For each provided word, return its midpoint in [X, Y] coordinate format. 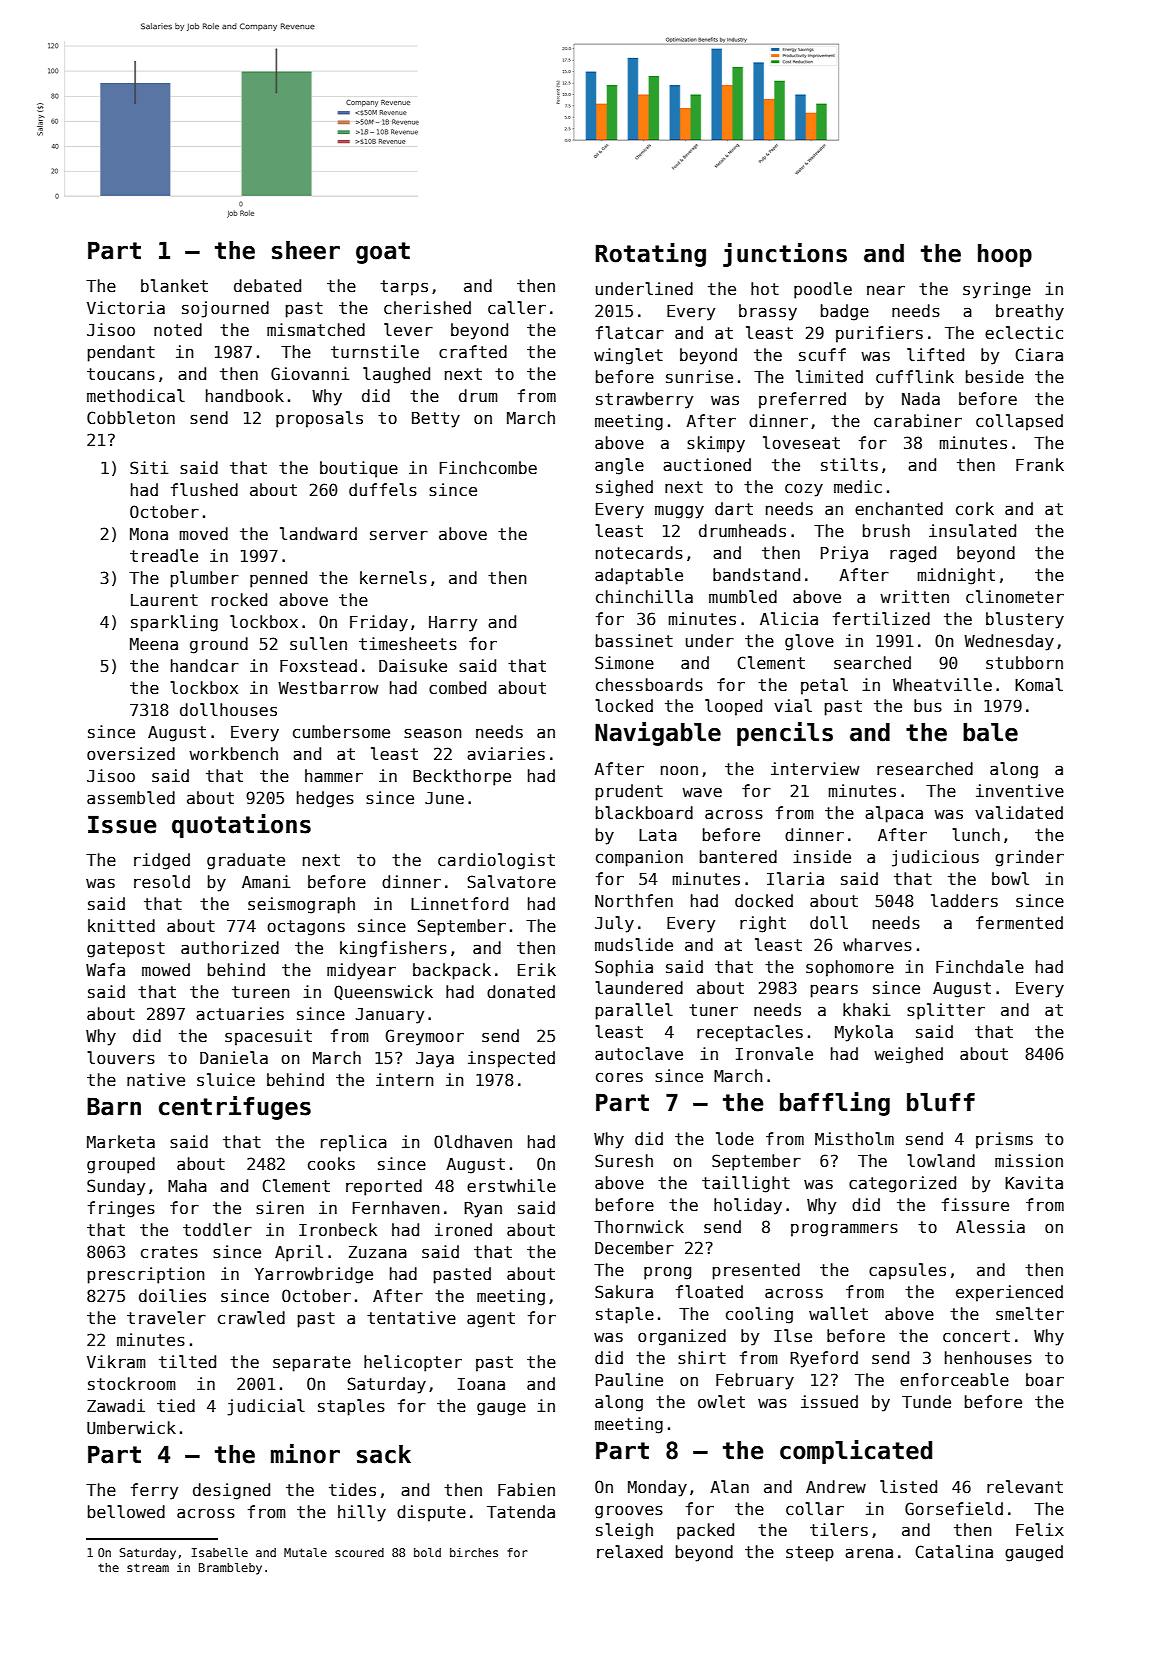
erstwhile [511, 1186]
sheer [306, 250]
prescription [146, 1275]
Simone [624, 663]
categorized [902, 1184]
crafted [473, 352]
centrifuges [235, 1108]
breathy [1030, 312]
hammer [334, 776]
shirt [702, 1358]
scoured [359, 1552]
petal [824, 686]
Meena [154, 644]
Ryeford [824, 1359]
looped [733, 707]
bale [990, 732]
